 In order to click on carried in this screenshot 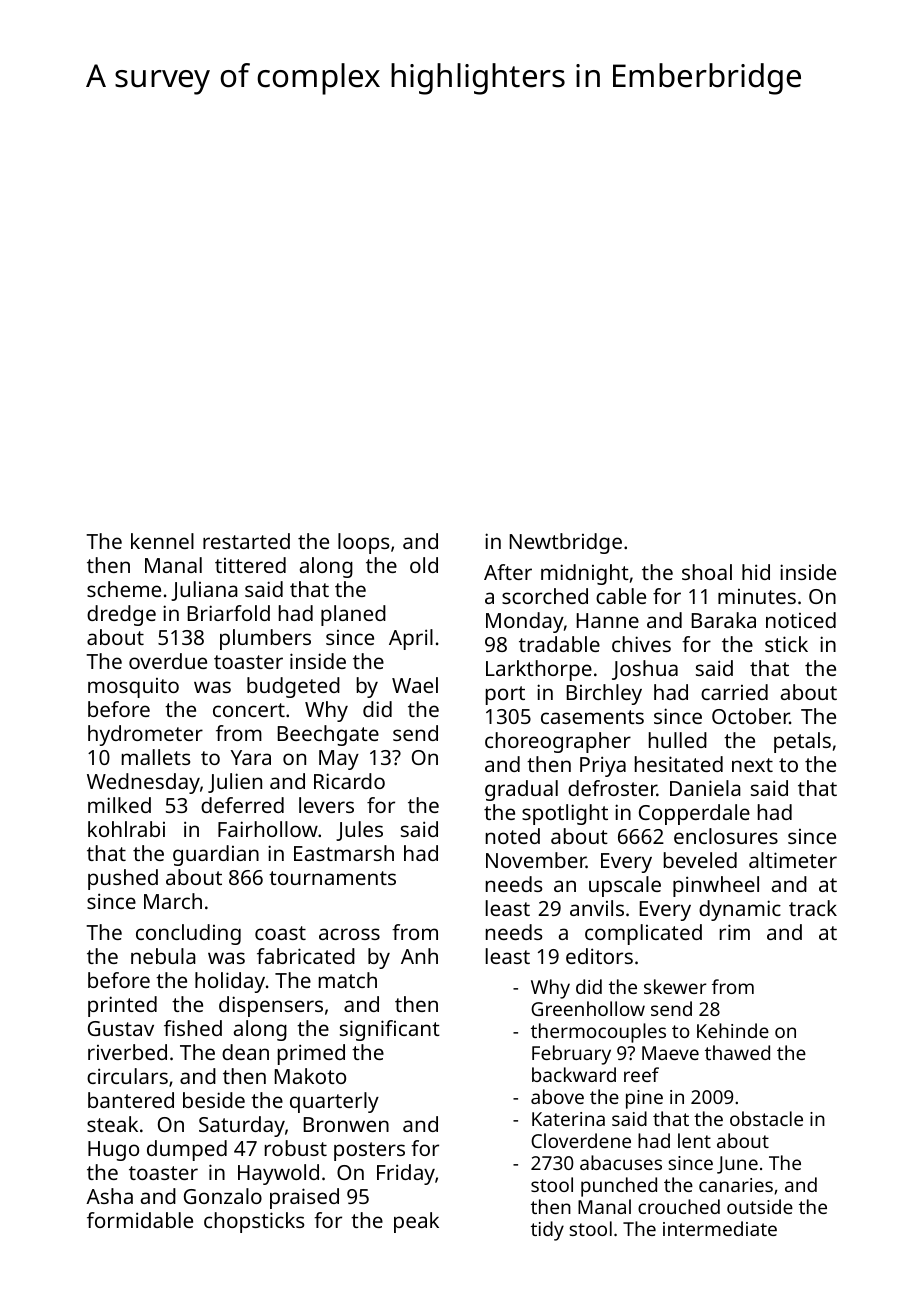, I will do `click(734, 692)`.
